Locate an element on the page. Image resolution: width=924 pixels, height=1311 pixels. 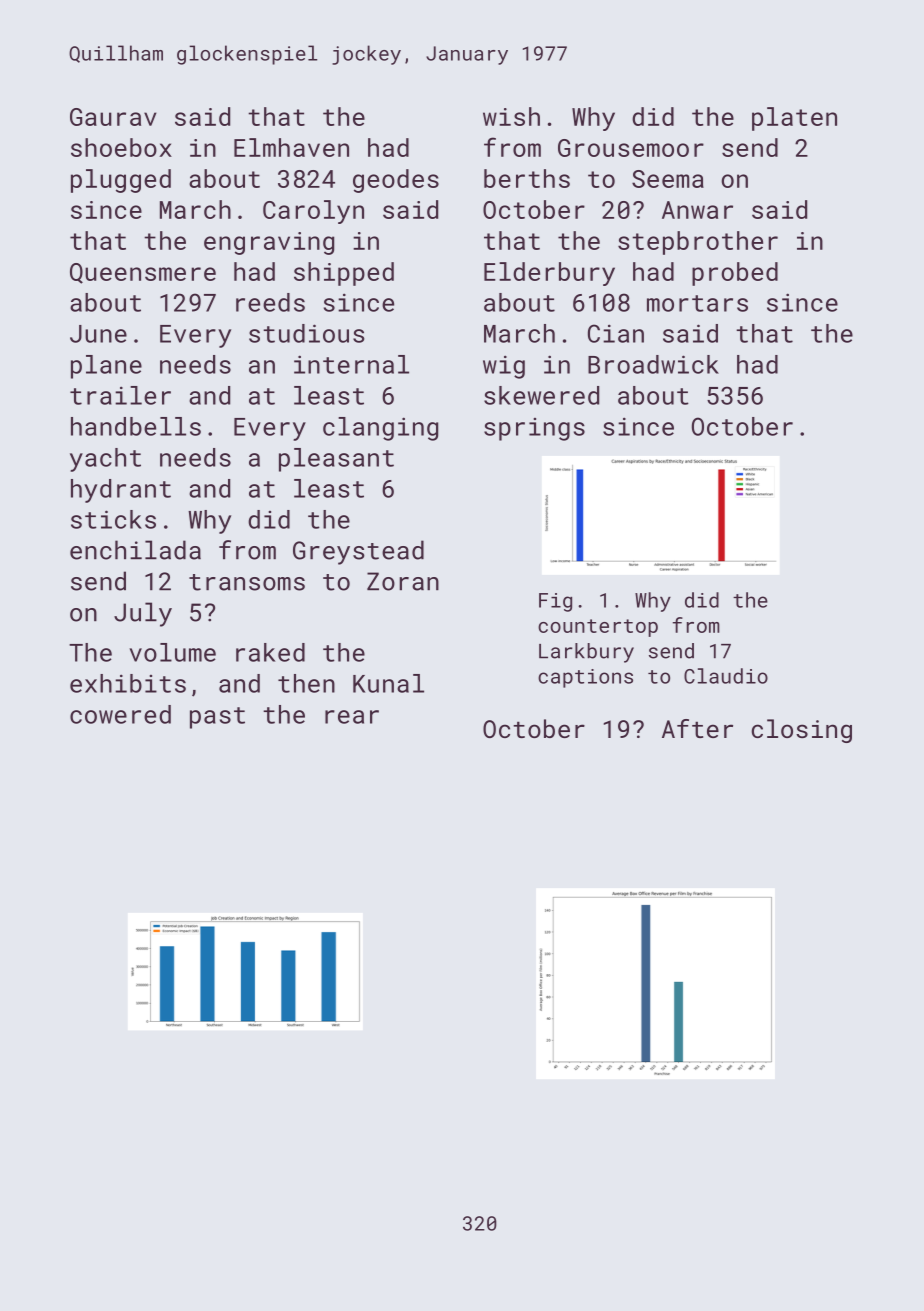
Gaurav is located at coordinates (113, 117).
